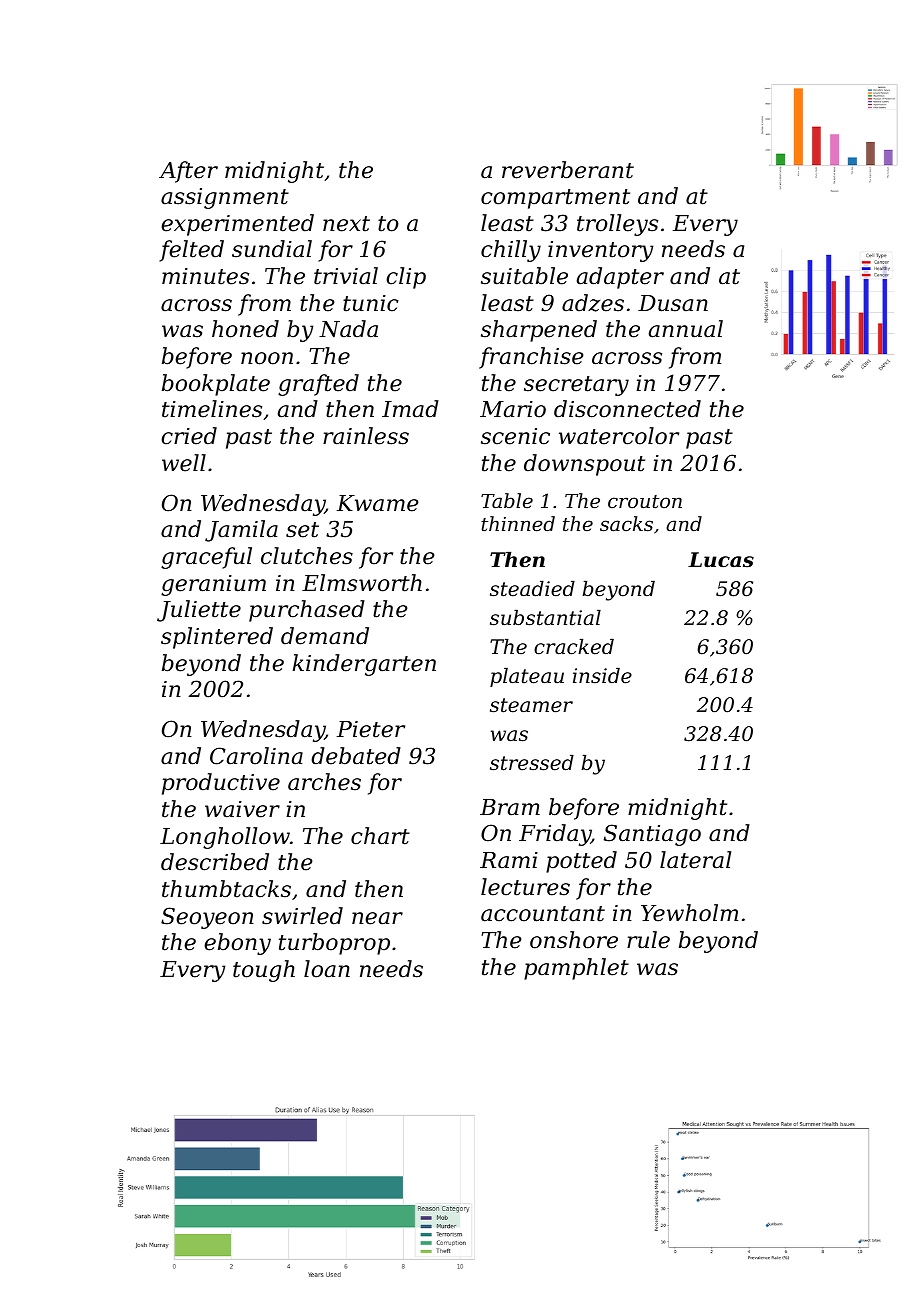  What do you see at coordinates (568, 170) in the page?
I see `reverberant` at bounding box center [568, 170].
